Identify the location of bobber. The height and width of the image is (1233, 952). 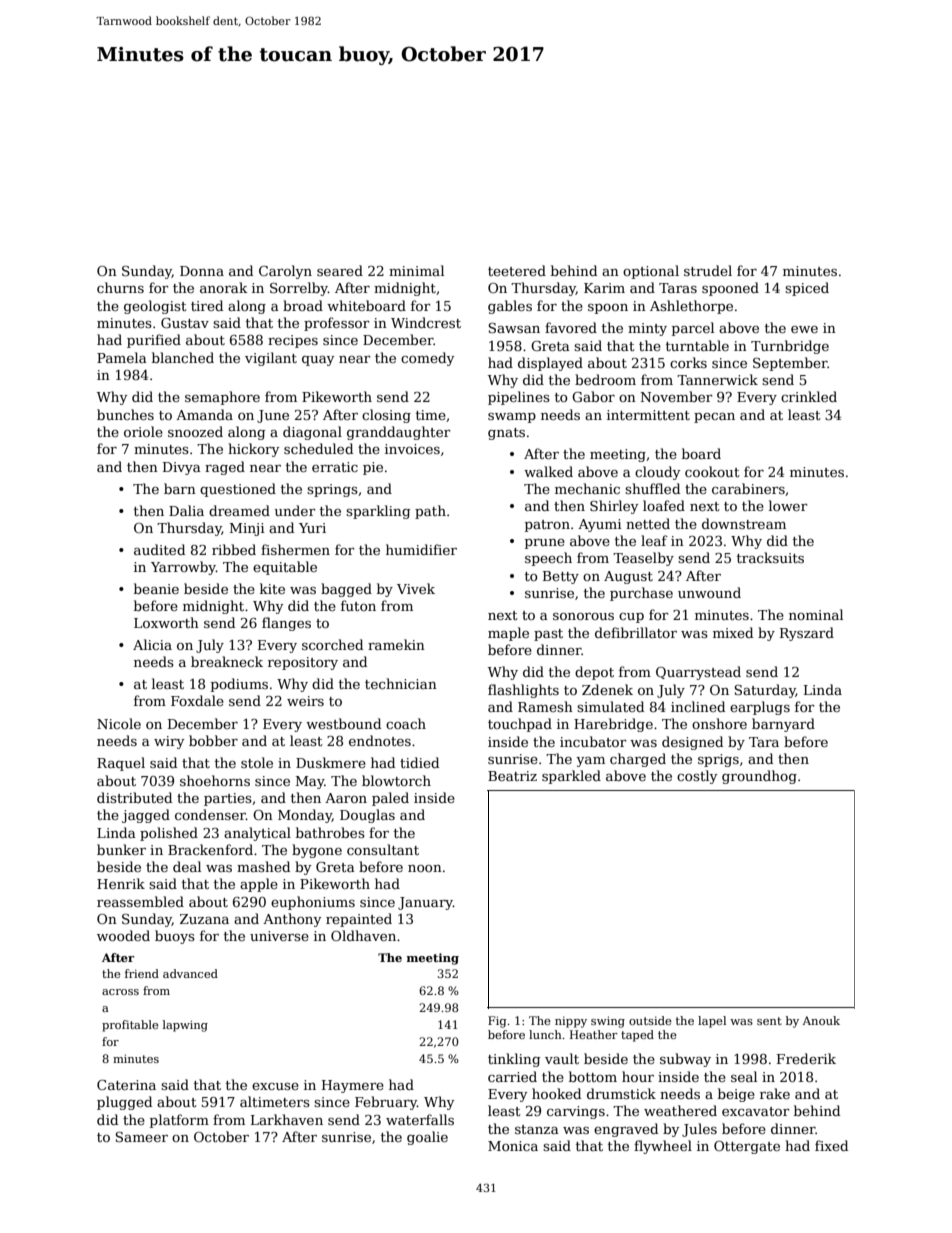
(213, 740).
